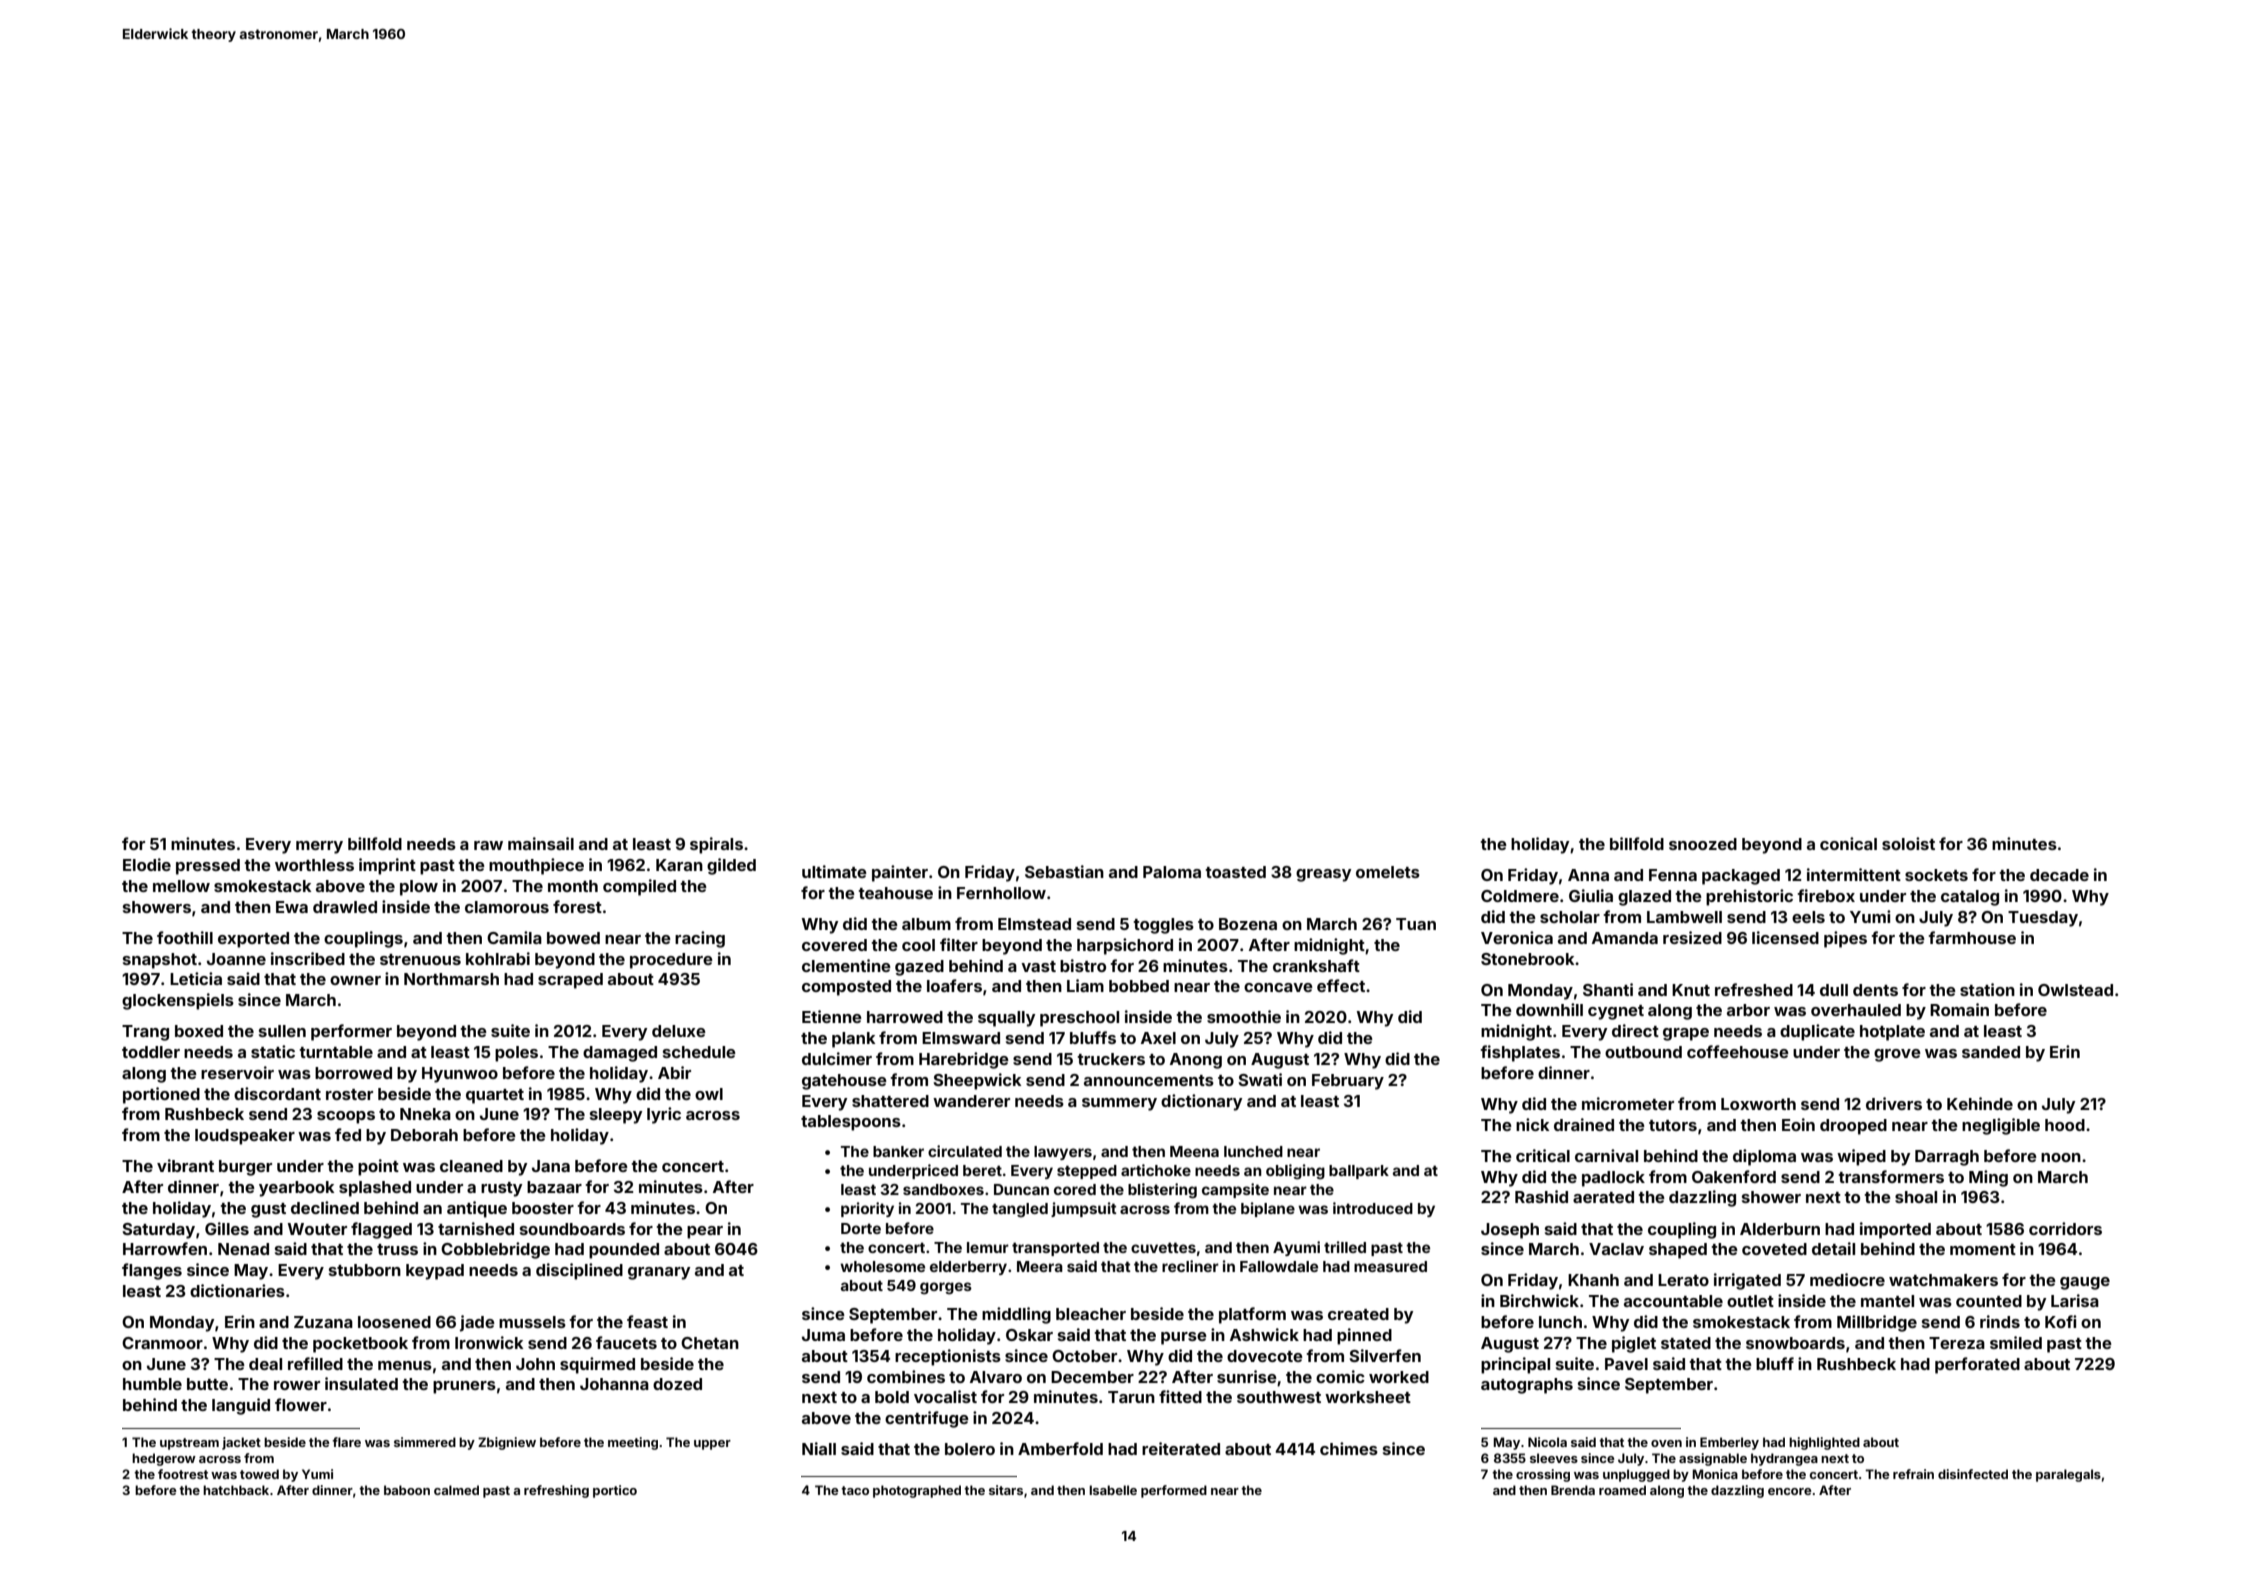 The image size is (2243, 1586). Describe the element at coordinates (556, 1491) in the screenshot. I see `refreshing` at that location.
